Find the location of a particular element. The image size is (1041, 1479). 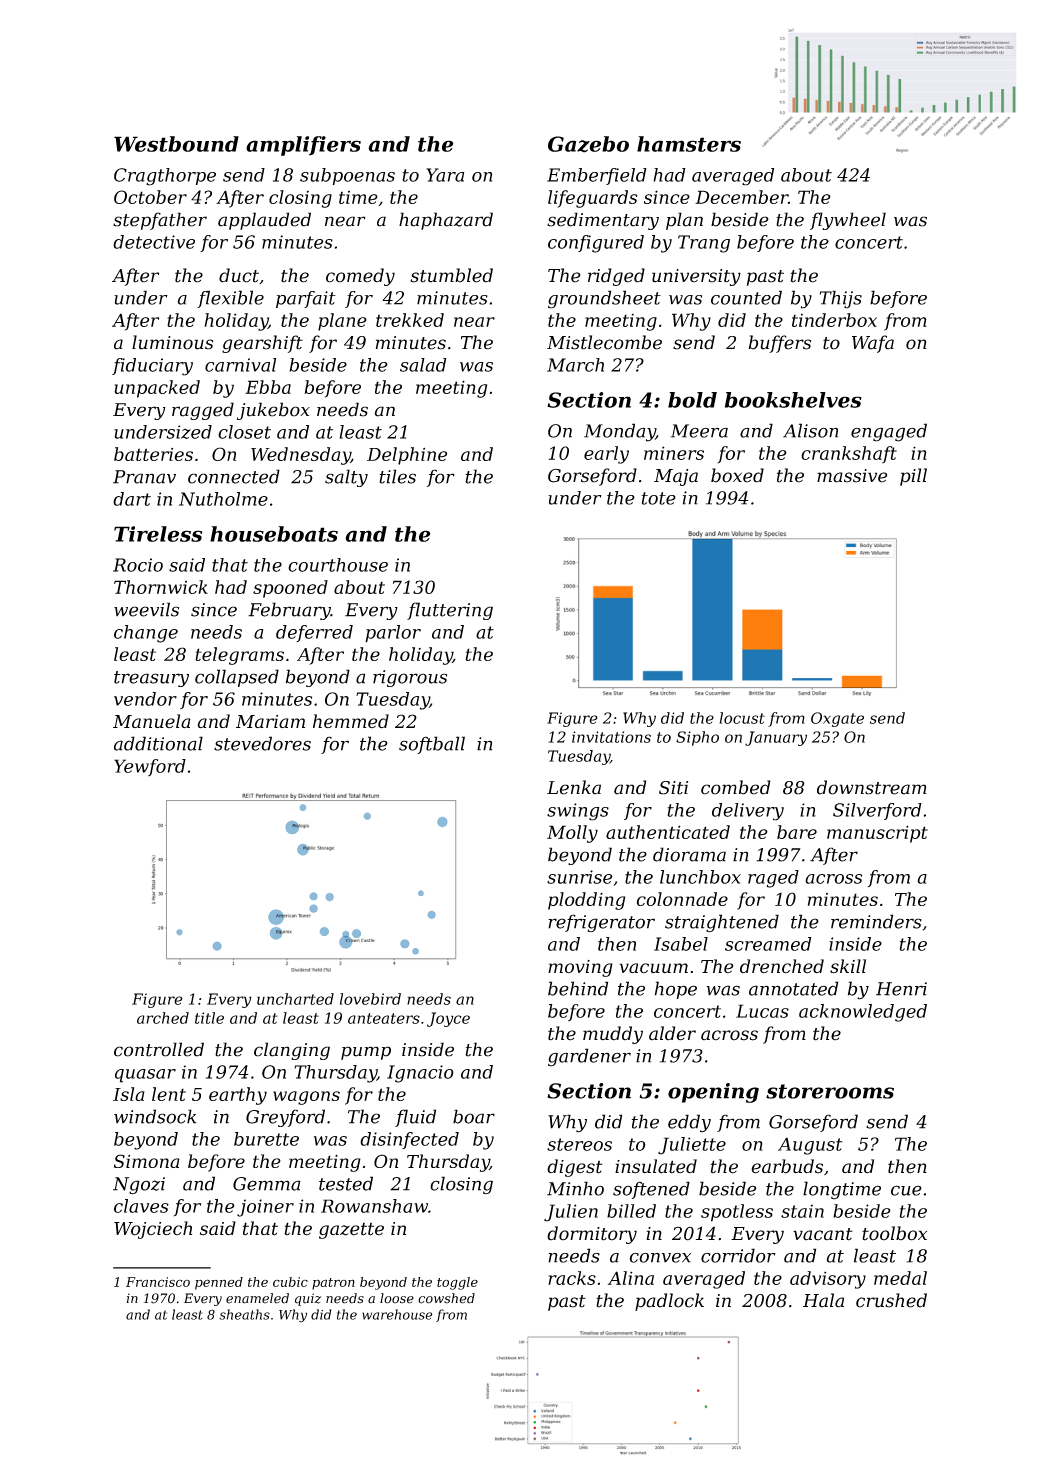

warehouse is located at coordinates (397, 1314).
